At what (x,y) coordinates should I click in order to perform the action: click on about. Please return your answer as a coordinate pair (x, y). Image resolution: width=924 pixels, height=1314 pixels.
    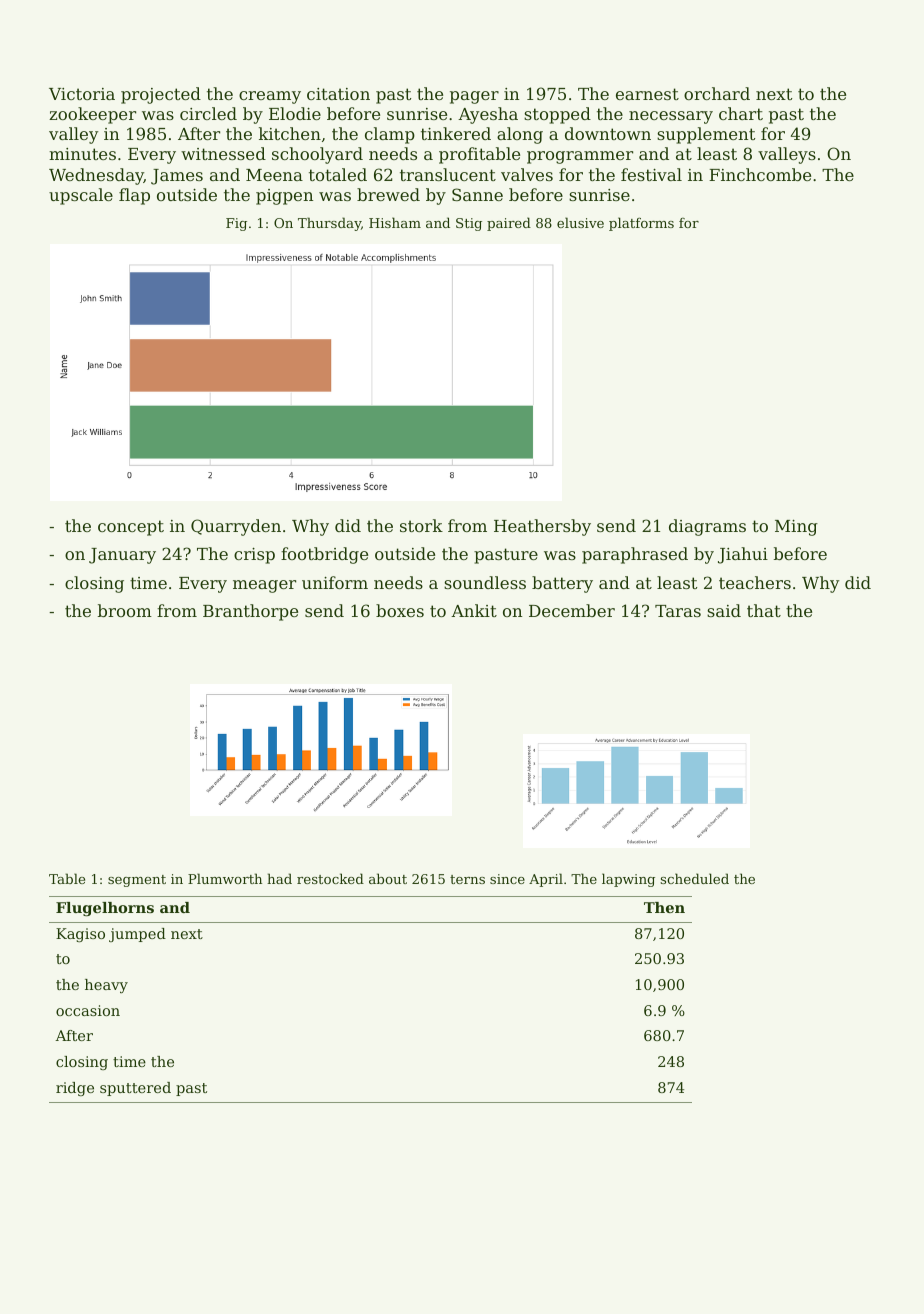
    Looking at the image, I should click on (388, 878).
